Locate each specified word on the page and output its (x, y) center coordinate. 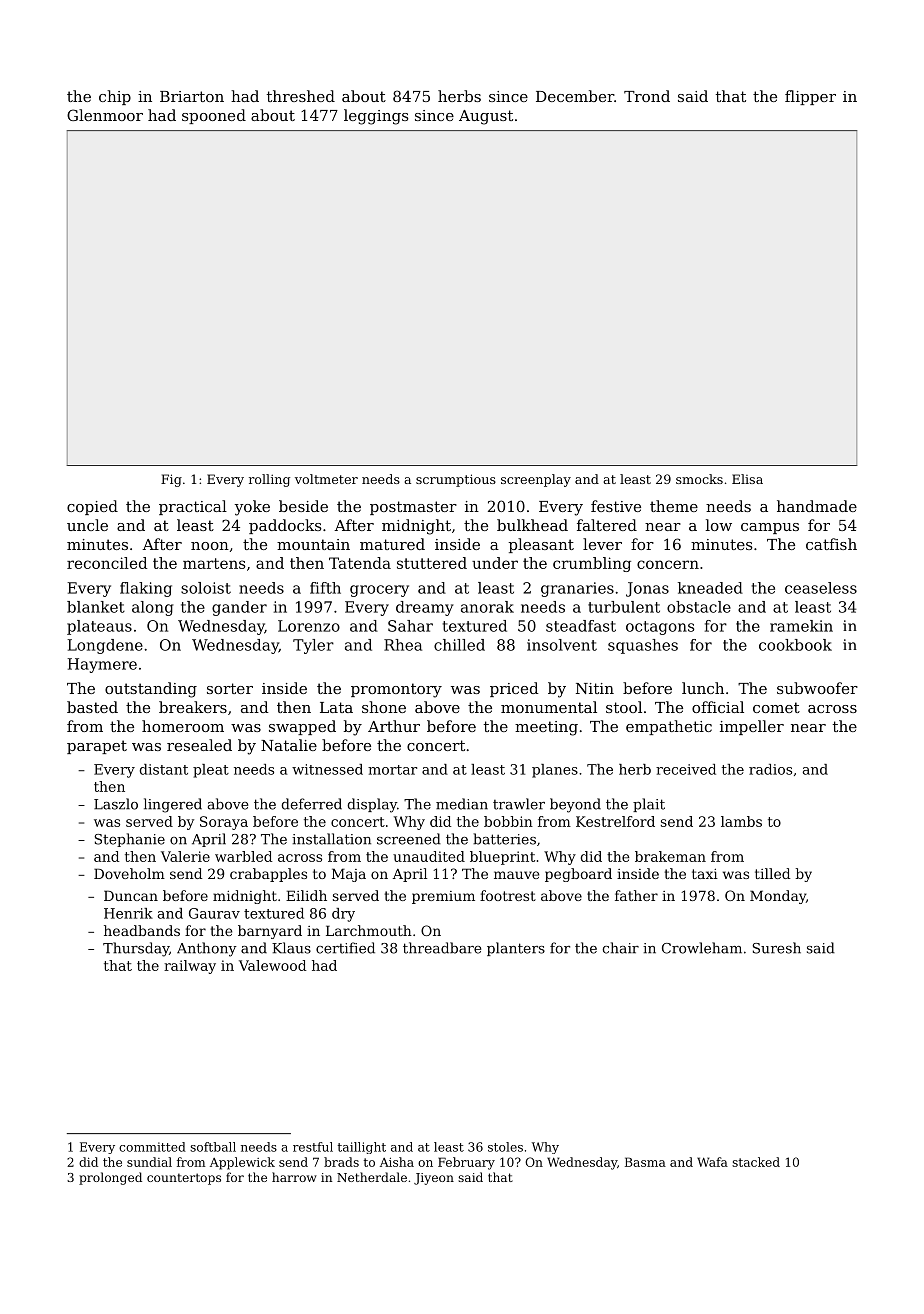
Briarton (192, 96)
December (575, 96)
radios (770, 769)
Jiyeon (434, 1179)
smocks (699, 479)
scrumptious (456, 480)
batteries (504, 839)
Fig (171, 480)
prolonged (110, 1178)
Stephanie (129, 840)
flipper (810, 97)
